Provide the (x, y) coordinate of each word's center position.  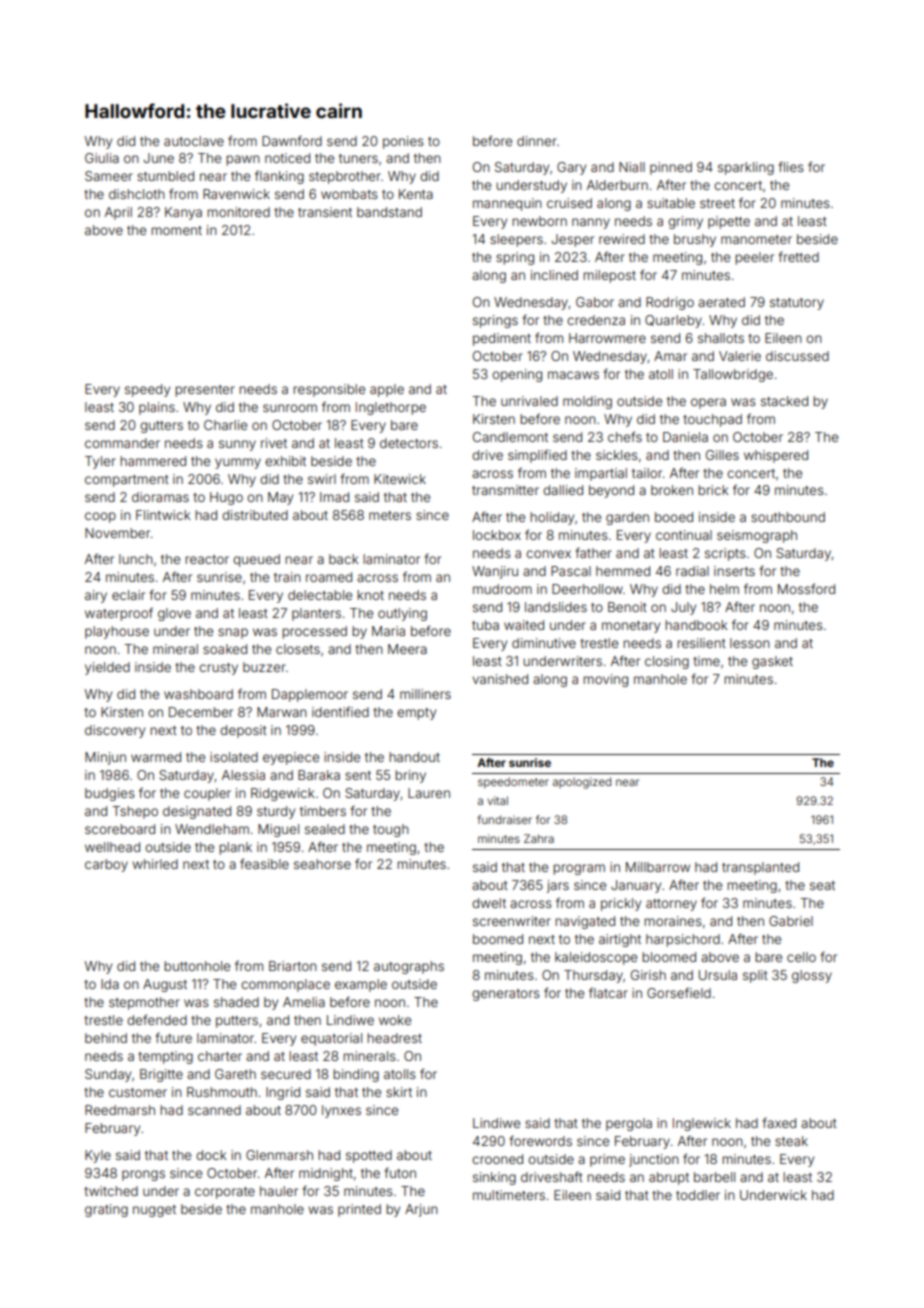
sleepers (516, 240)
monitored (238, 212)
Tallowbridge (733, 375)
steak (791, 1141)
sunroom (290, 408)
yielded (107, 668)
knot (370, 595)
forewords (540, 1140)
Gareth (235, 1074)
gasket (772, 662)
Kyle (98, 1156)
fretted (798, 256)
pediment (502, 339)
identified (340, 711)
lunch (136, 559)
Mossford (806, 588)
